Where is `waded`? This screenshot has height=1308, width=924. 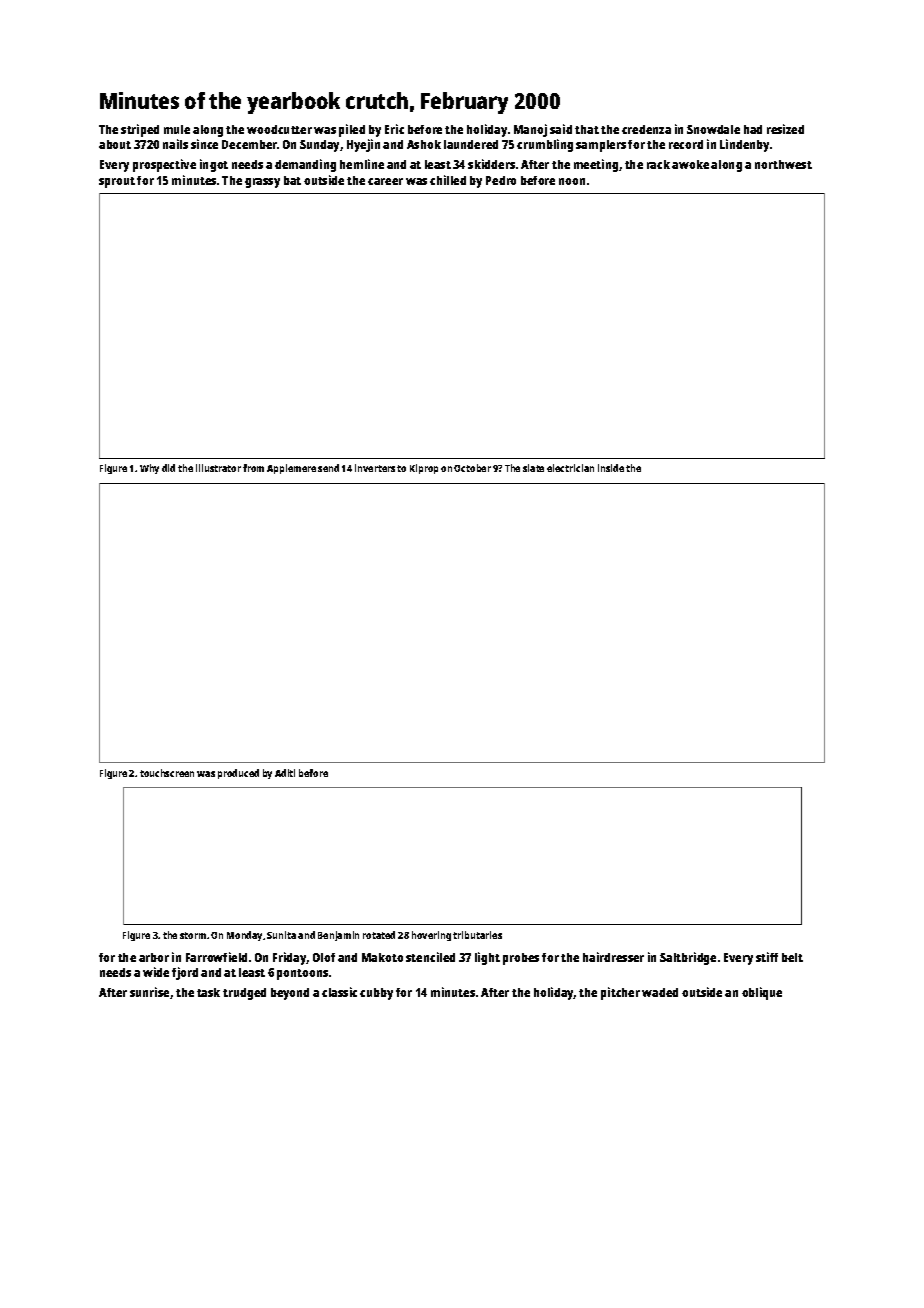 waded is located at coordinates (660, 992).
